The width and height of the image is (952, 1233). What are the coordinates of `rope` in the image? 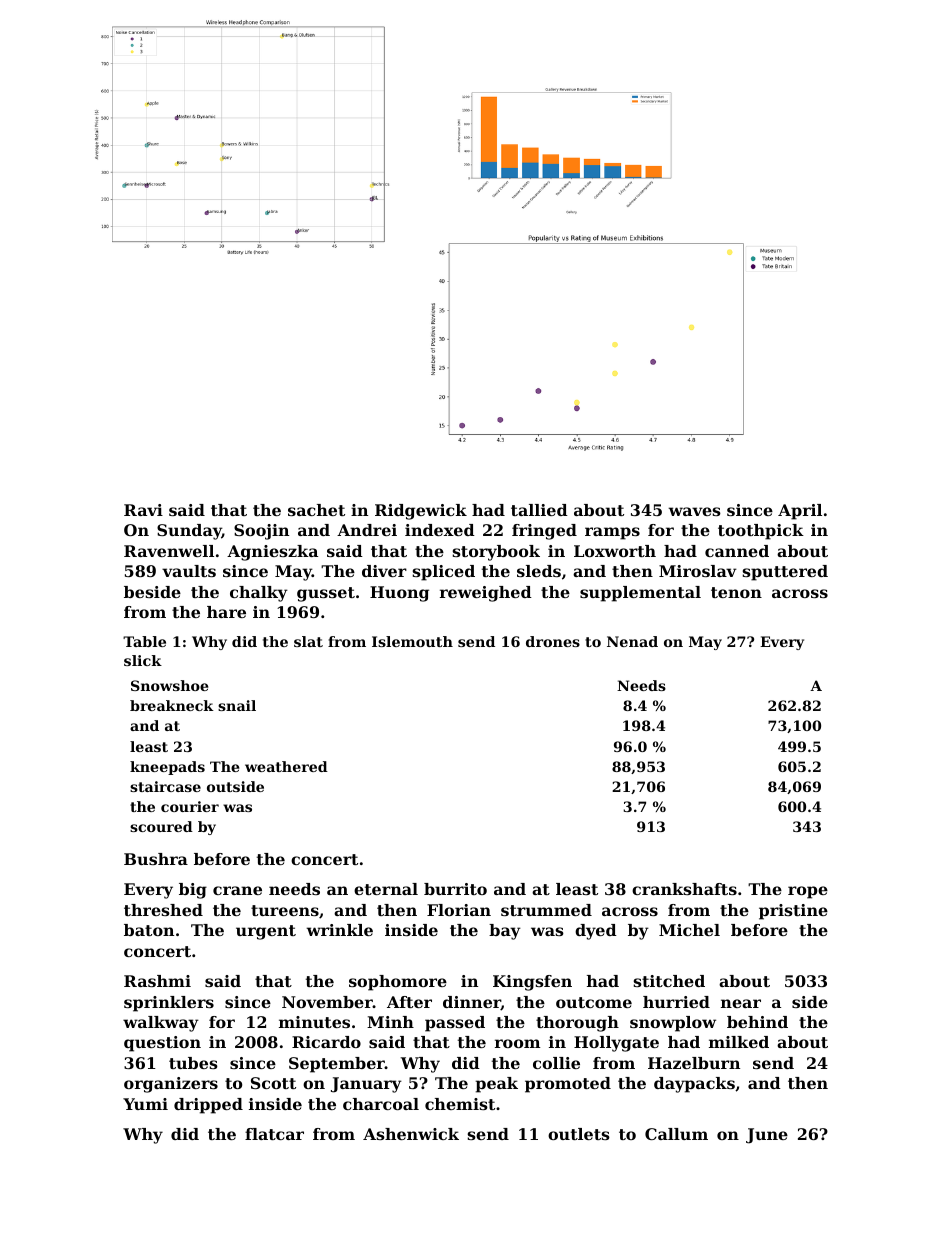 It's located at (808, 892).
